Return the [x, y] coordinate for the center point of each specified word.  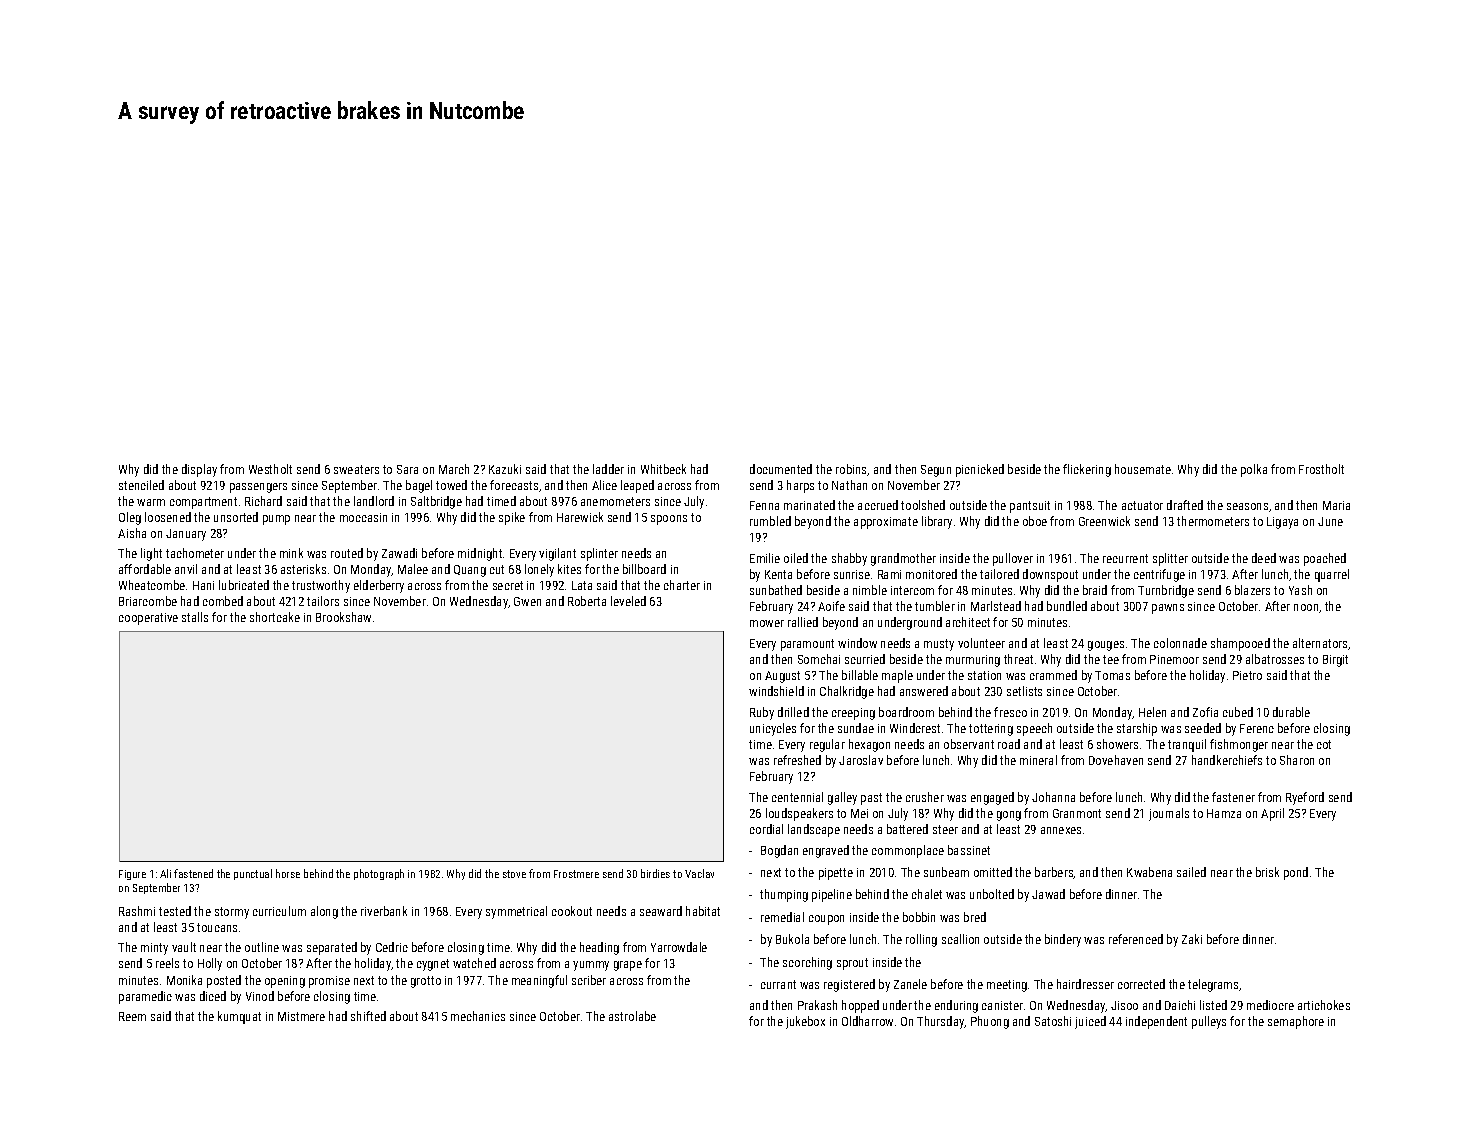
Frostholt [1321, 469]
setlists [1024, 691]
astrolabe [632, 1016]
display [199, 470]
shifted [368, 1016]
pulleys [1209, 1022]
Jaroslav [861, 760]
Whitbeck [663, 469]
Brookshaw [343, 617]
